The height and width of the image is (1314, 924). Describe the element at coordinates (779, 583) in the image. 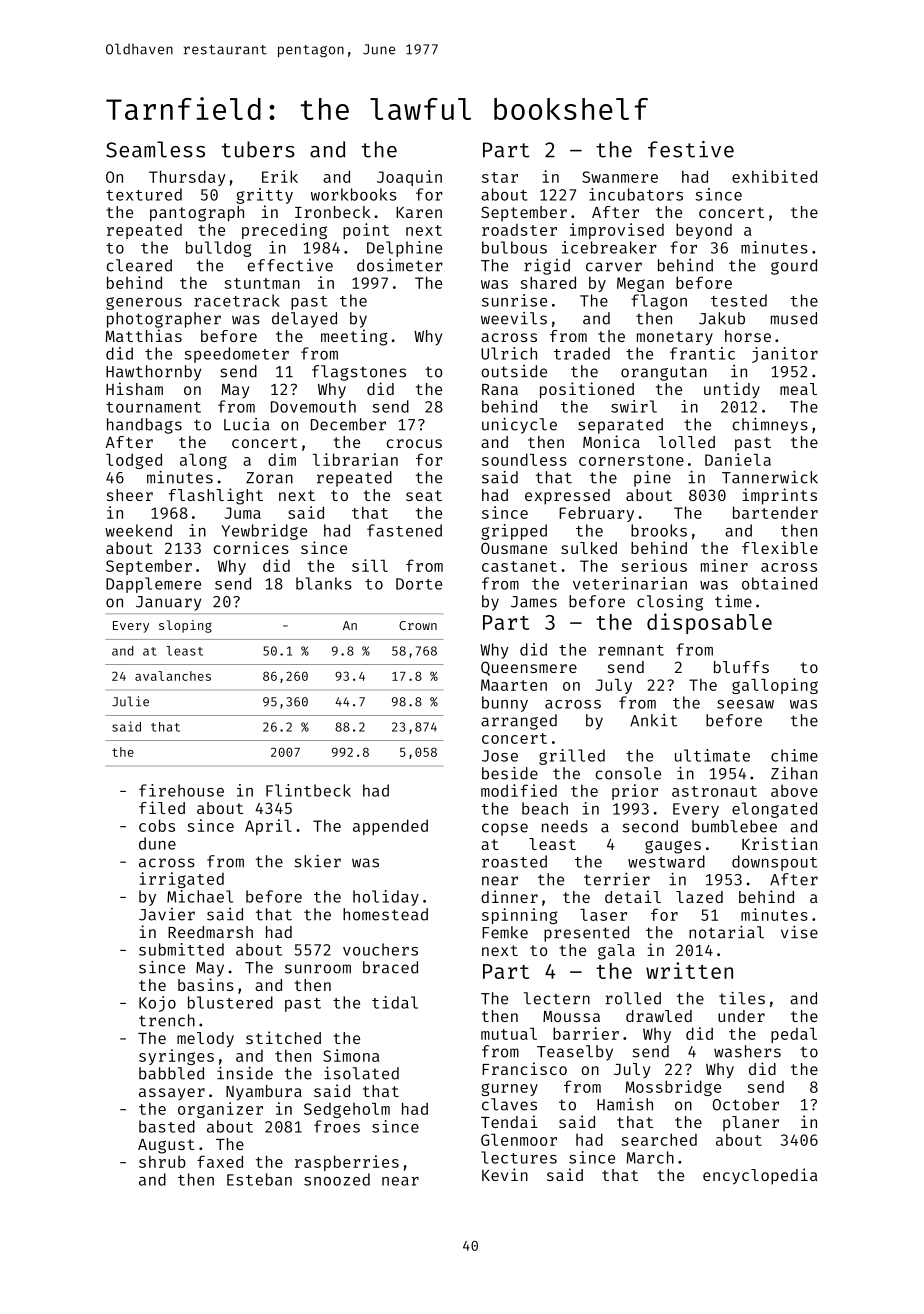

I see `obtained` at that location.
